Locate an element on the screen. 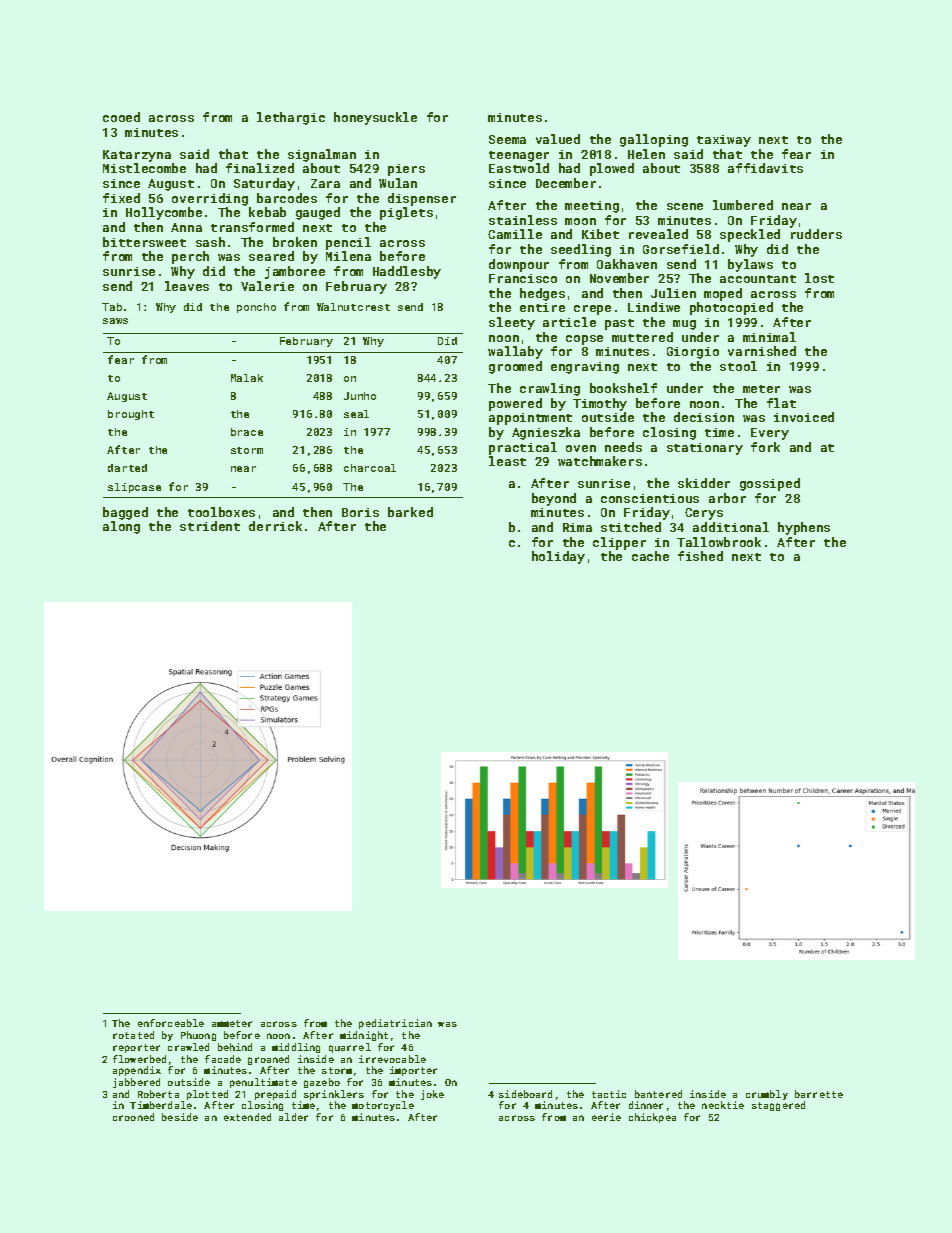 The image size is (952, 1233). Giorgio is located at coordinates (693, 353).
